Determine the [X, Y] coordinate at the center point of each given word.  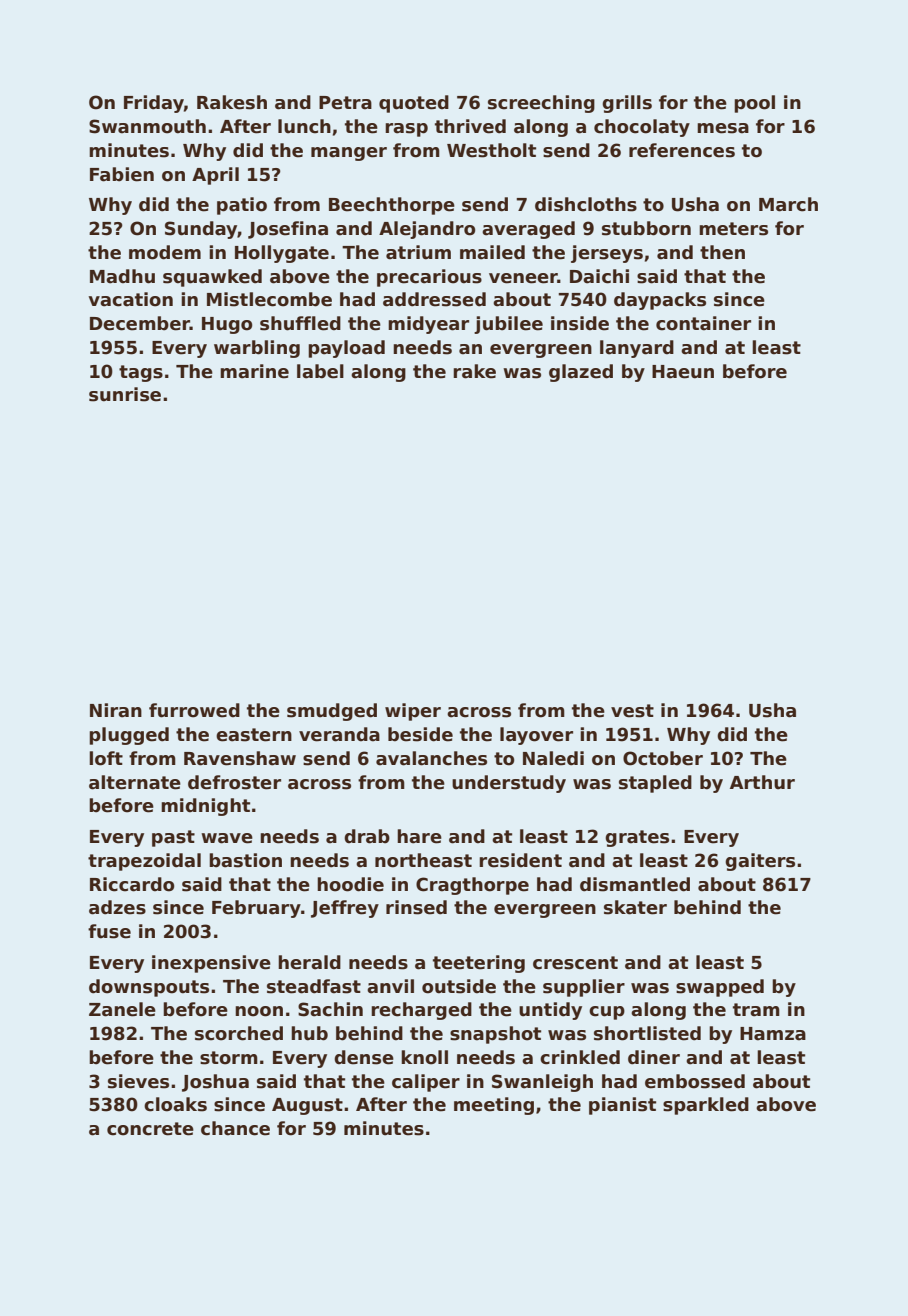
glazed [581, 373]
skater [635, 907]
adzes [117, 907]
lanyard [637, 349]
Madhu [122, 276]
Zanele [122, 1009]
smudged [332, 712]
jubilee [508, 325]
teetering [479, 964]
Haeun [683, 372]
